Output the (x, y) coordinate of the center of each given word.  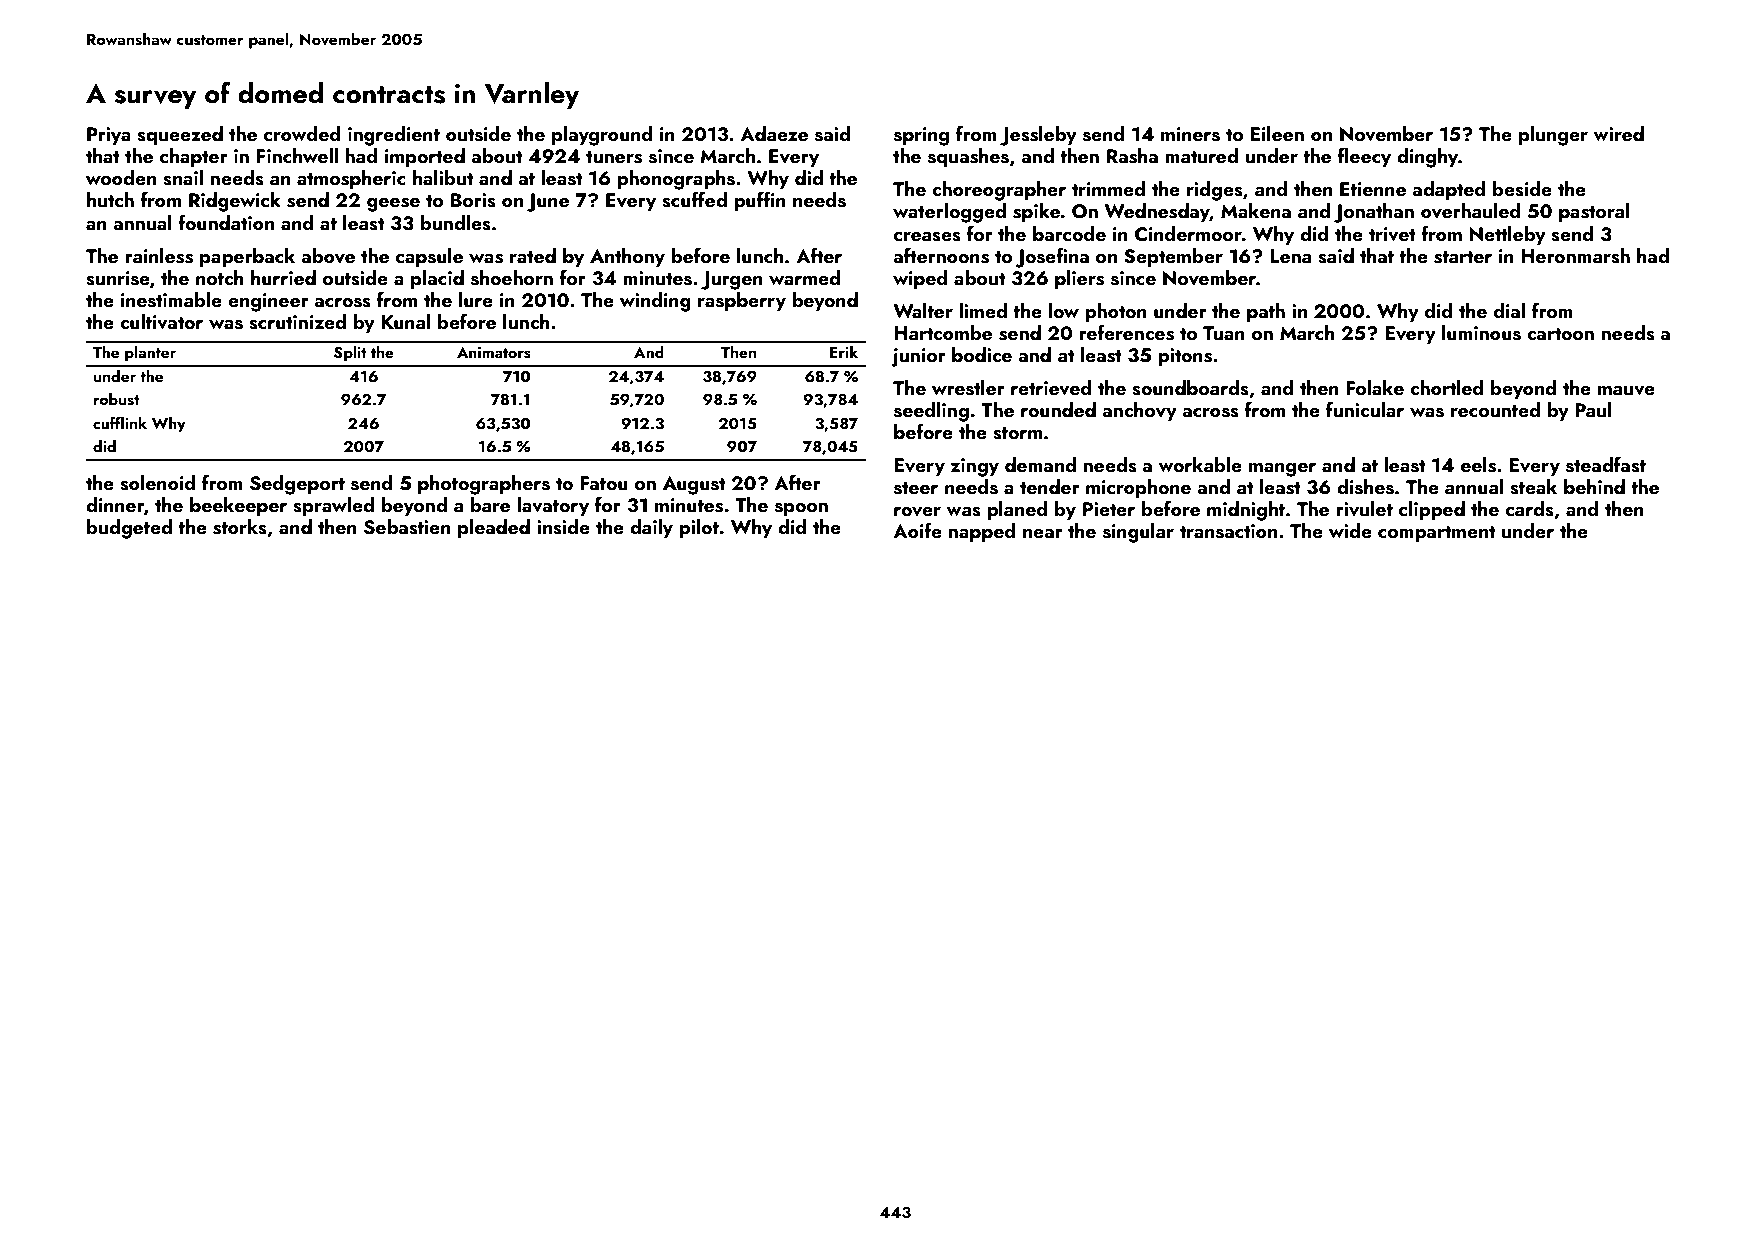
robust (117, 399)
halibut (443, 177)
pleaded (494, 529)
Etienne (1373, 189)
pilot (699, 529)
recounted (1495, 409)
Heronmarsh (1575, 256)
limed (983, 310)
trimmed (1108, 188)
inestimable (171, 300)
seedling (931, 412)
